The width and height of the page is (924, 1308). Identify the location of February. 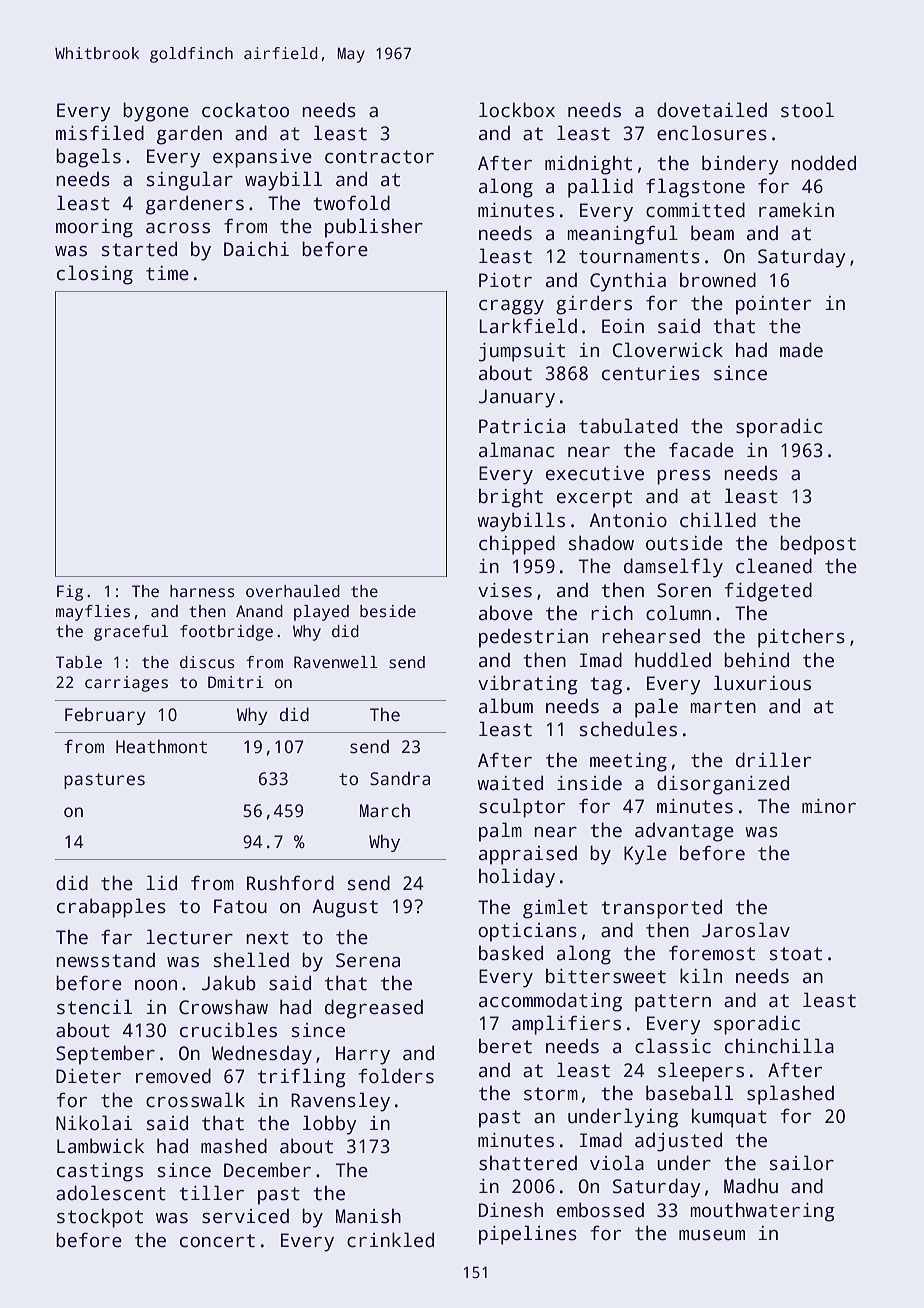
(105, 716).
